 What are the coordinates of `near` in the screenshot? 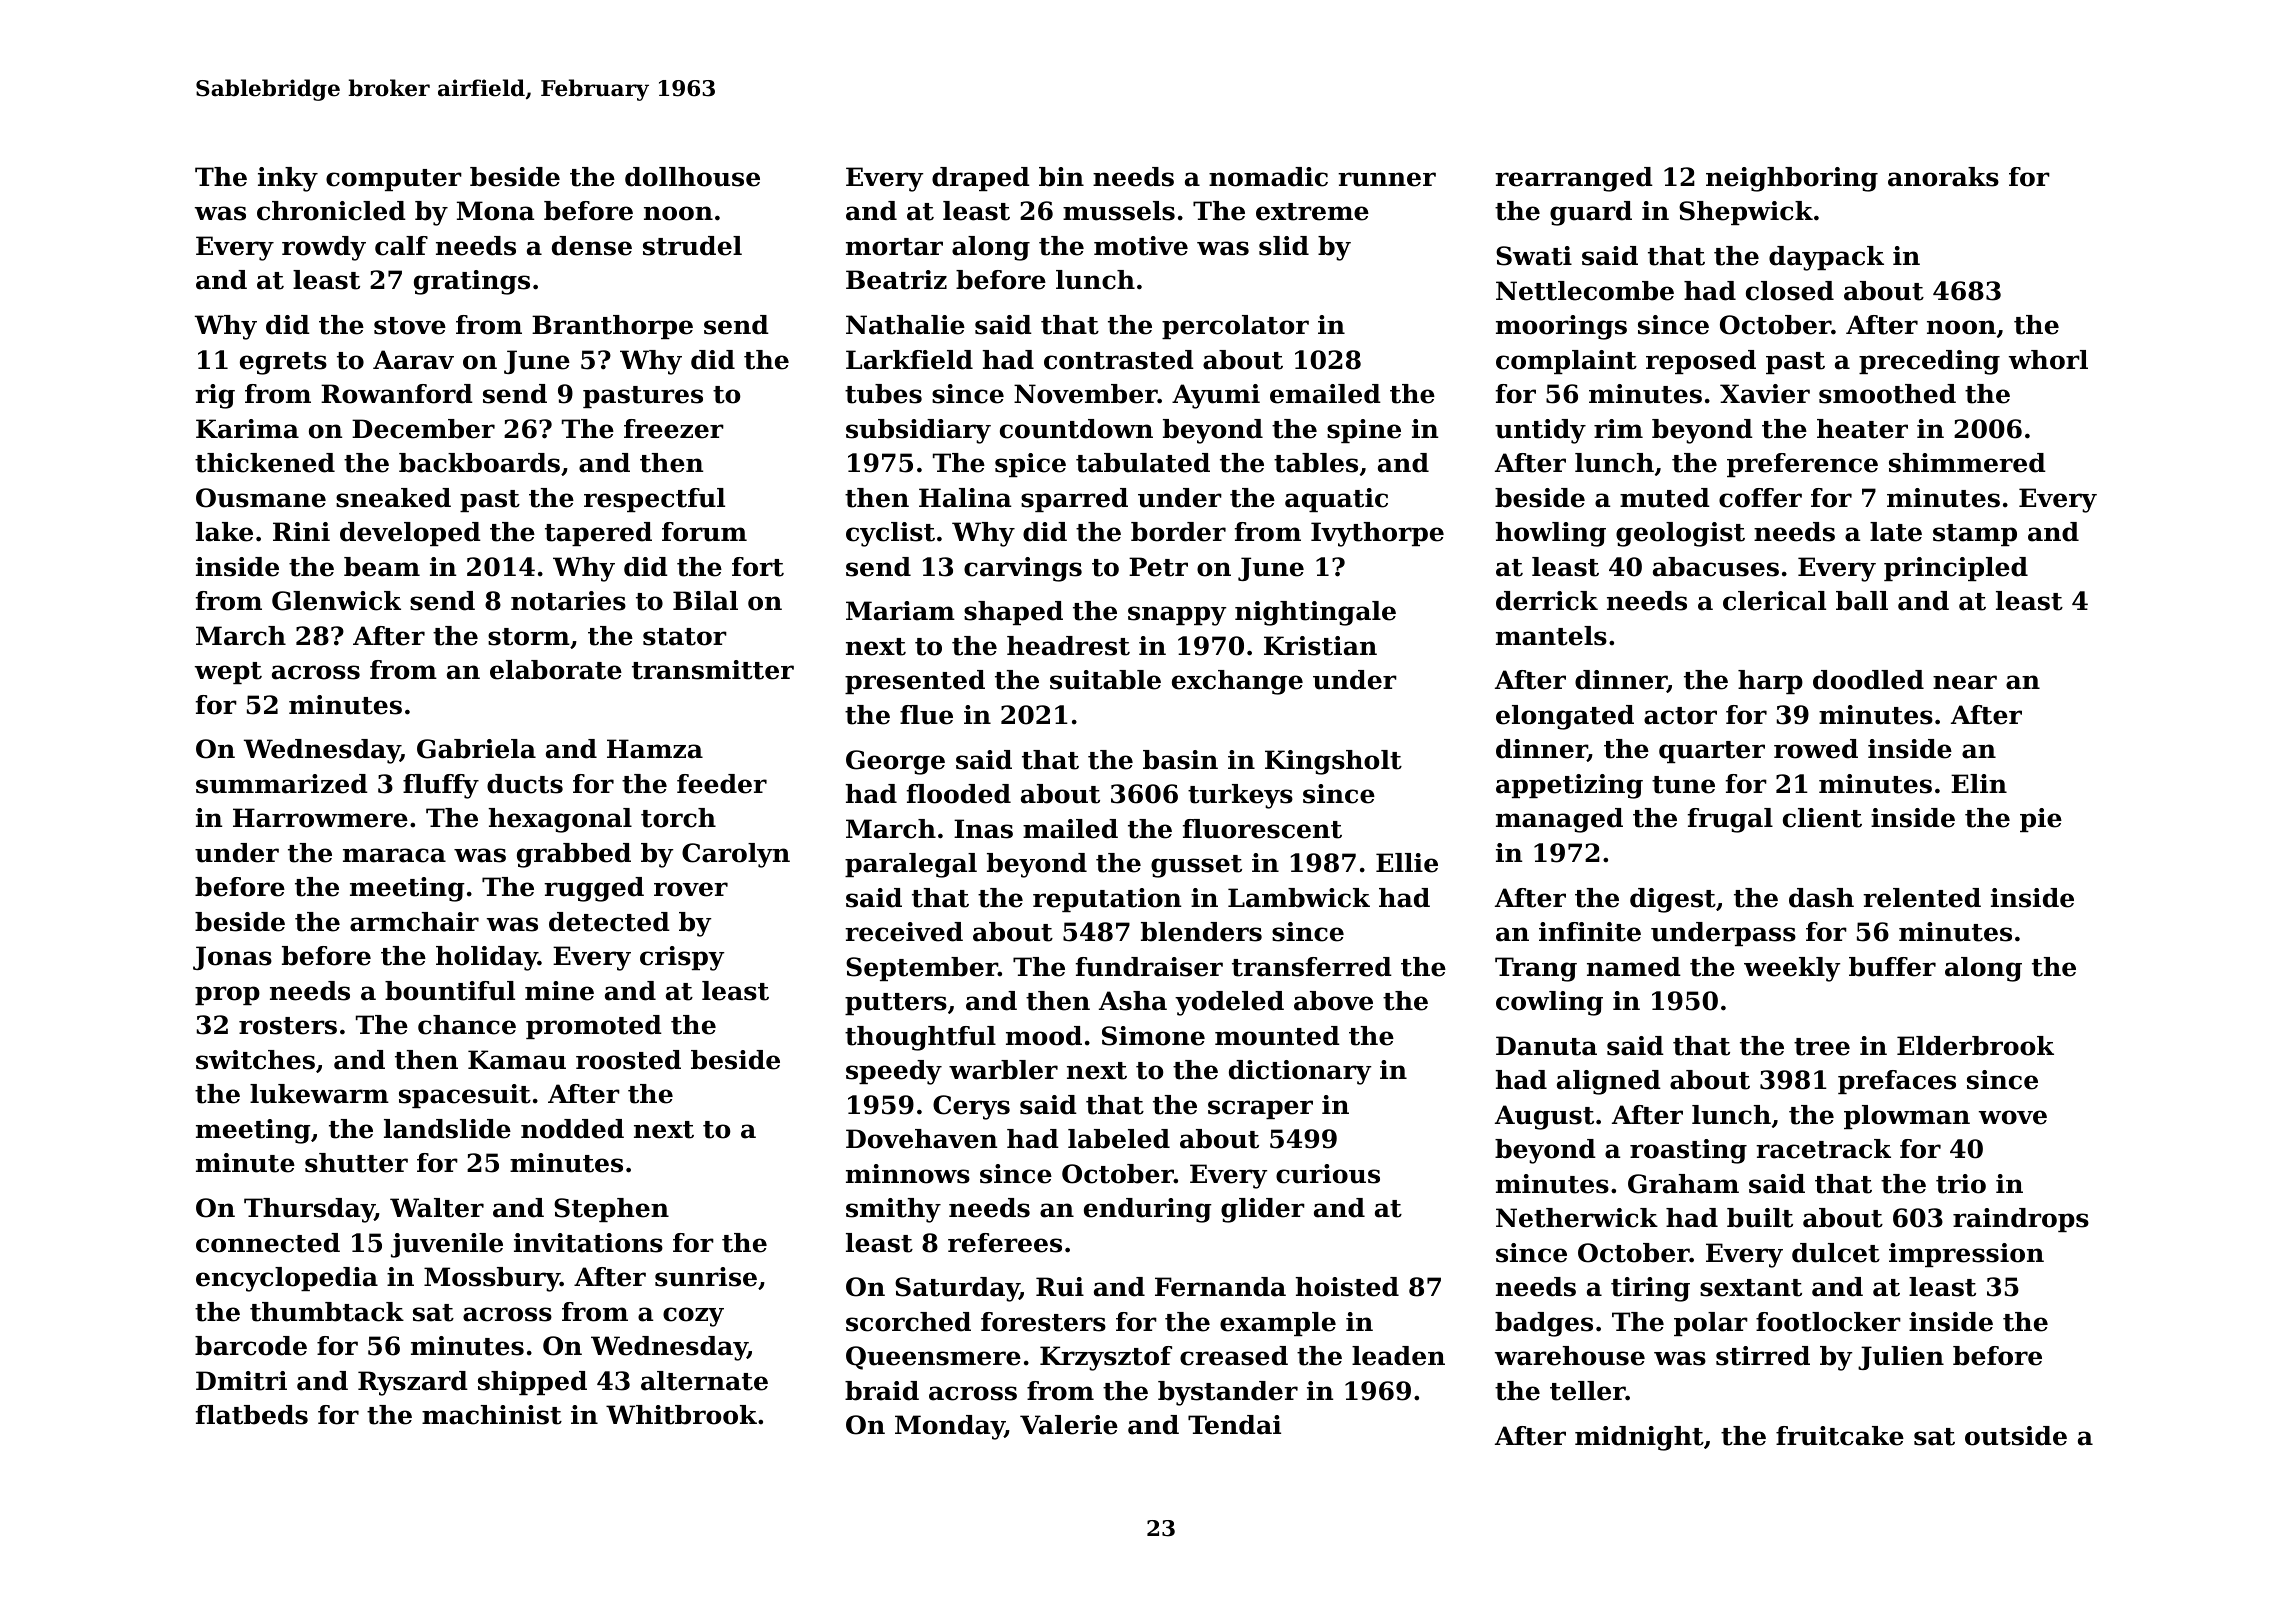 It's located at (1965, 682).
